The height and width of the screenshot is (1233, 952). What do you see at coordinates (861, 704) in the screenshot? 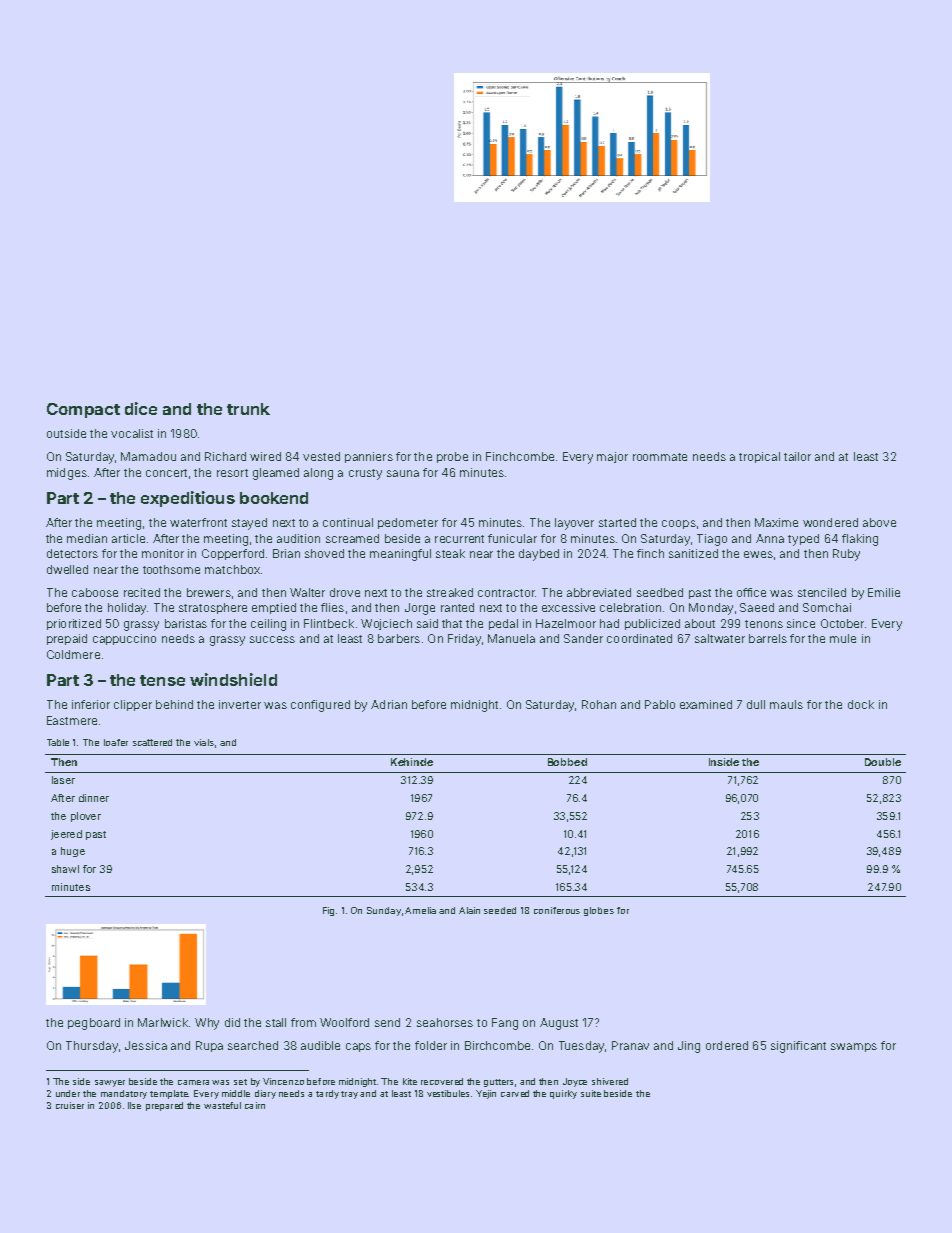
I see `dock` at bounding box center [861, 704].
